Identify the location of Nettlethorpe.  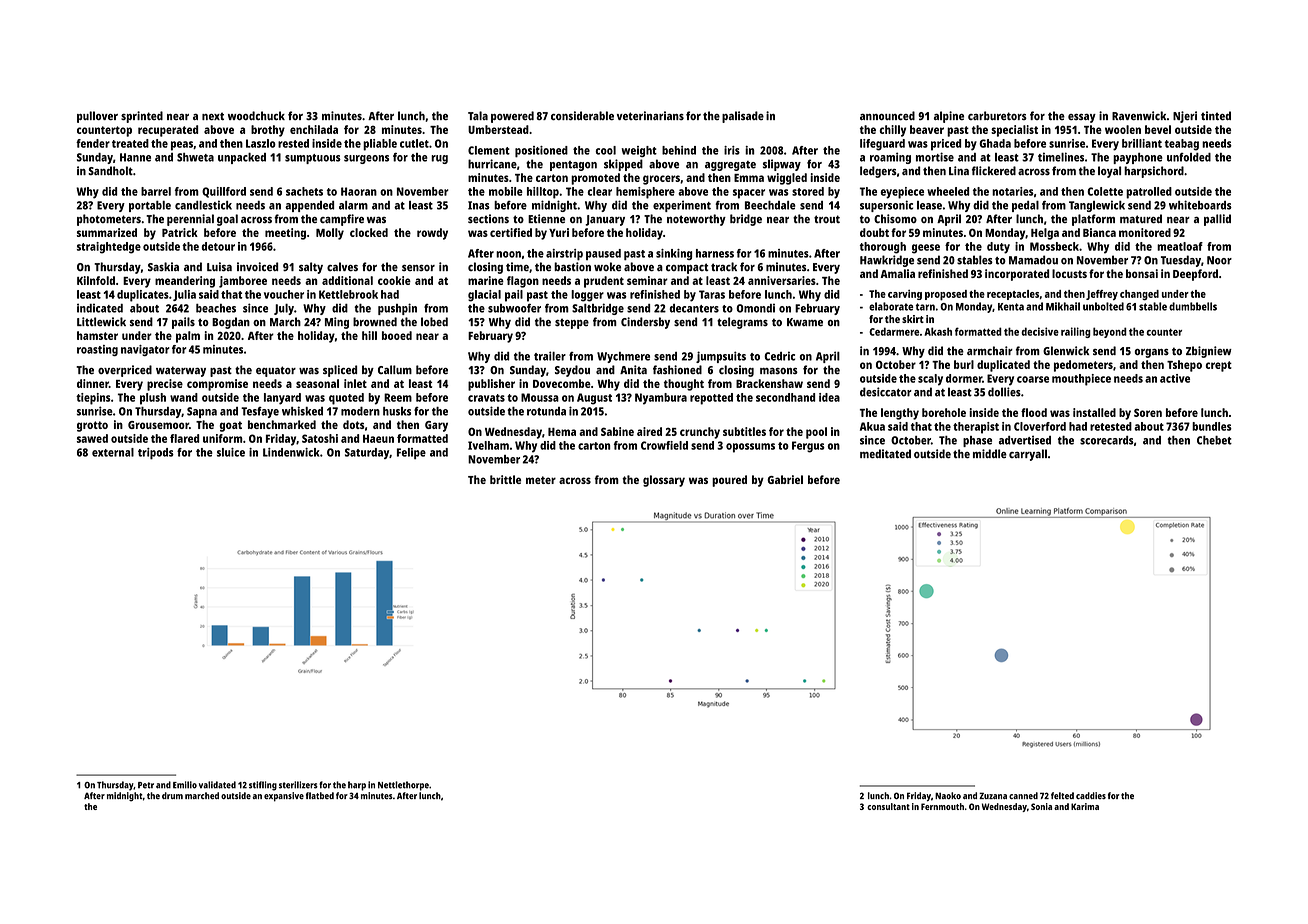
(403, 786).
